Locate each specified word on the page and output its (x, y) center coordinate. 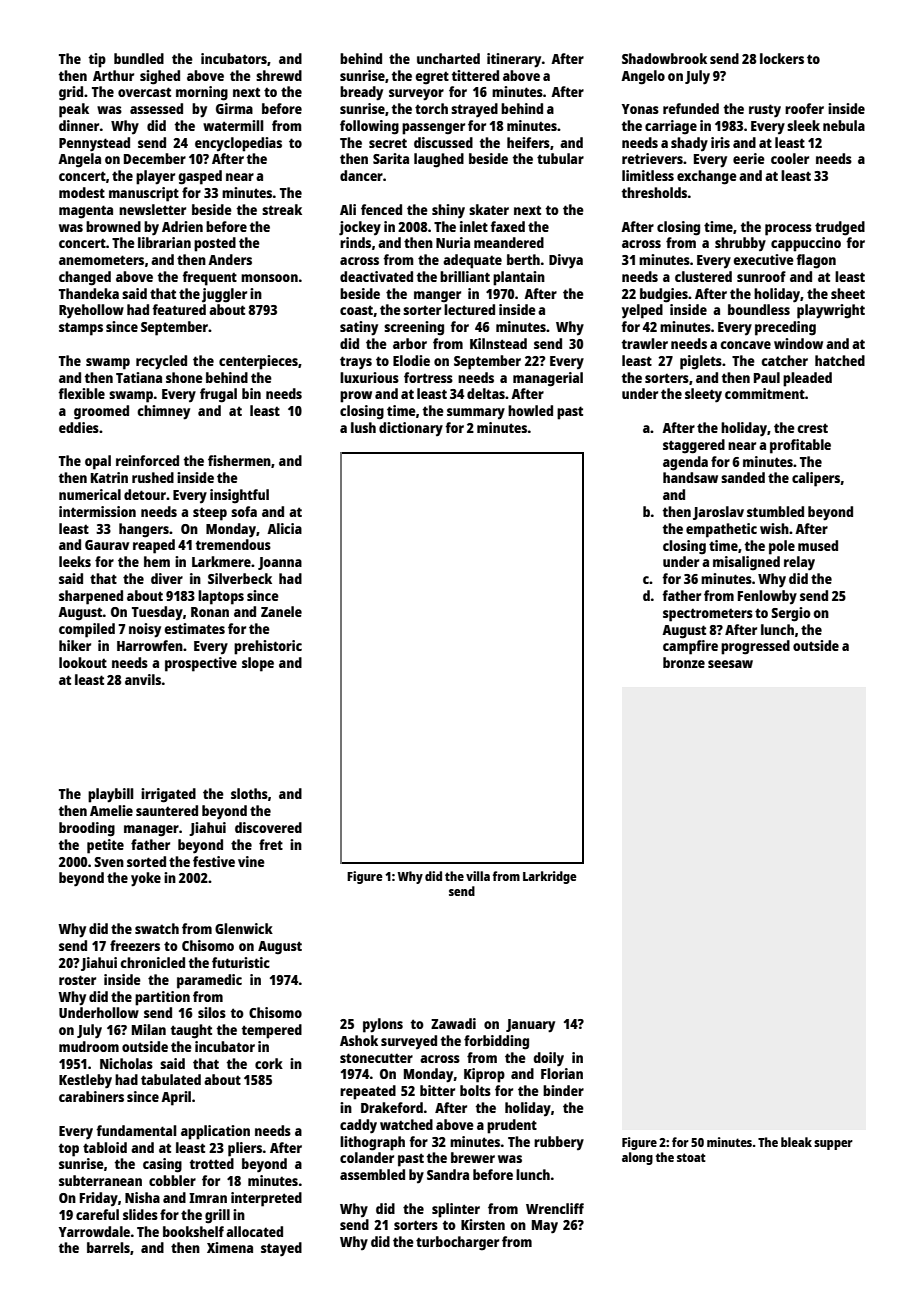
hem (157, 561)
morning (202, 93)
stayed (281, 1249)
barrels (108, 1247)
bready (361, 93)
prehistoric (268, 647)
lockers (782, 58)
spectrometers (708, 615)
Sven (109, 862)
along (637, 1158)
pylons (383, 1025)
